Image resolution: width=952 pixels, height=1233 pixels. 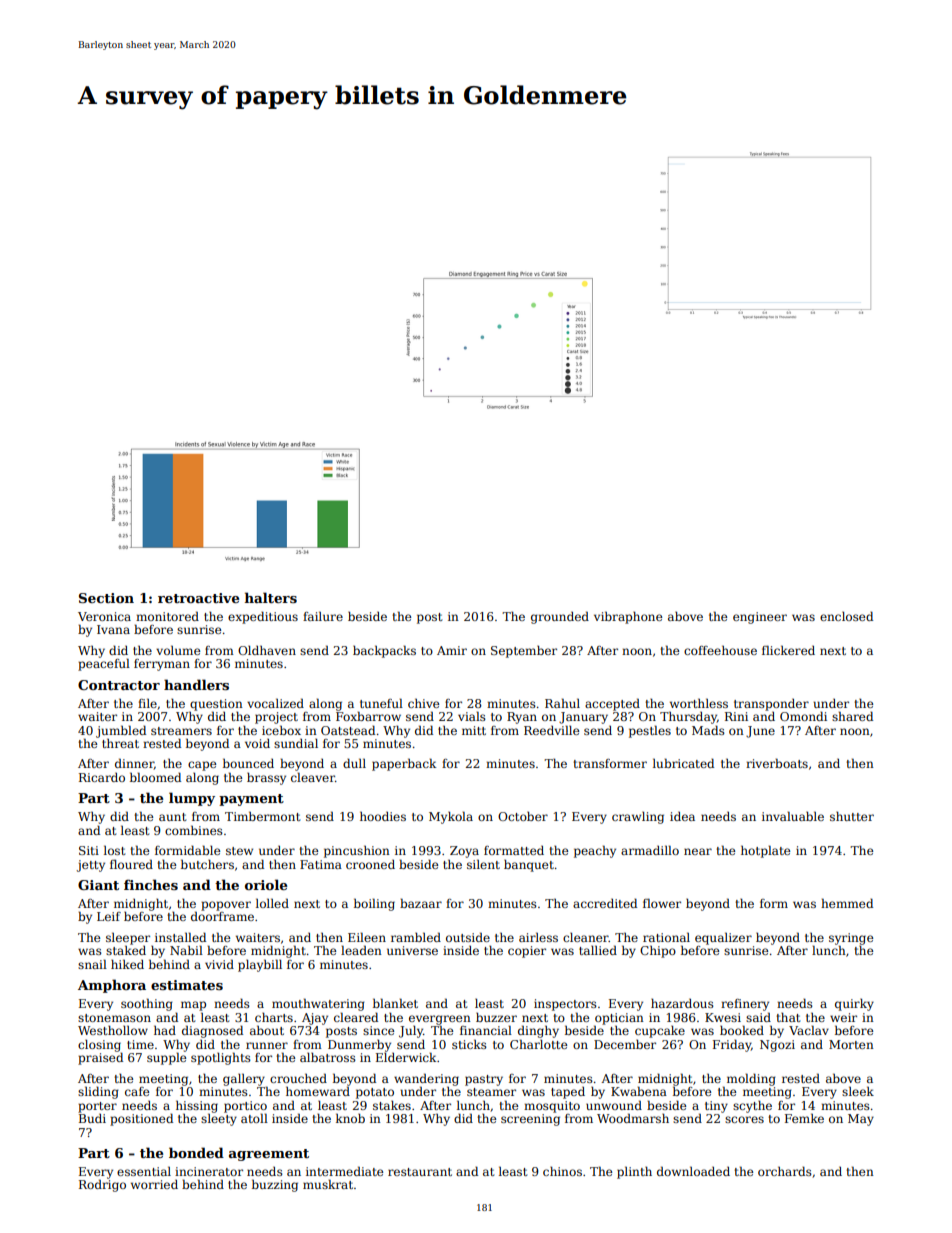 What do you see at coordinates (323, 616) in the page?
I see `failure` at bounding box center [323, 616].
